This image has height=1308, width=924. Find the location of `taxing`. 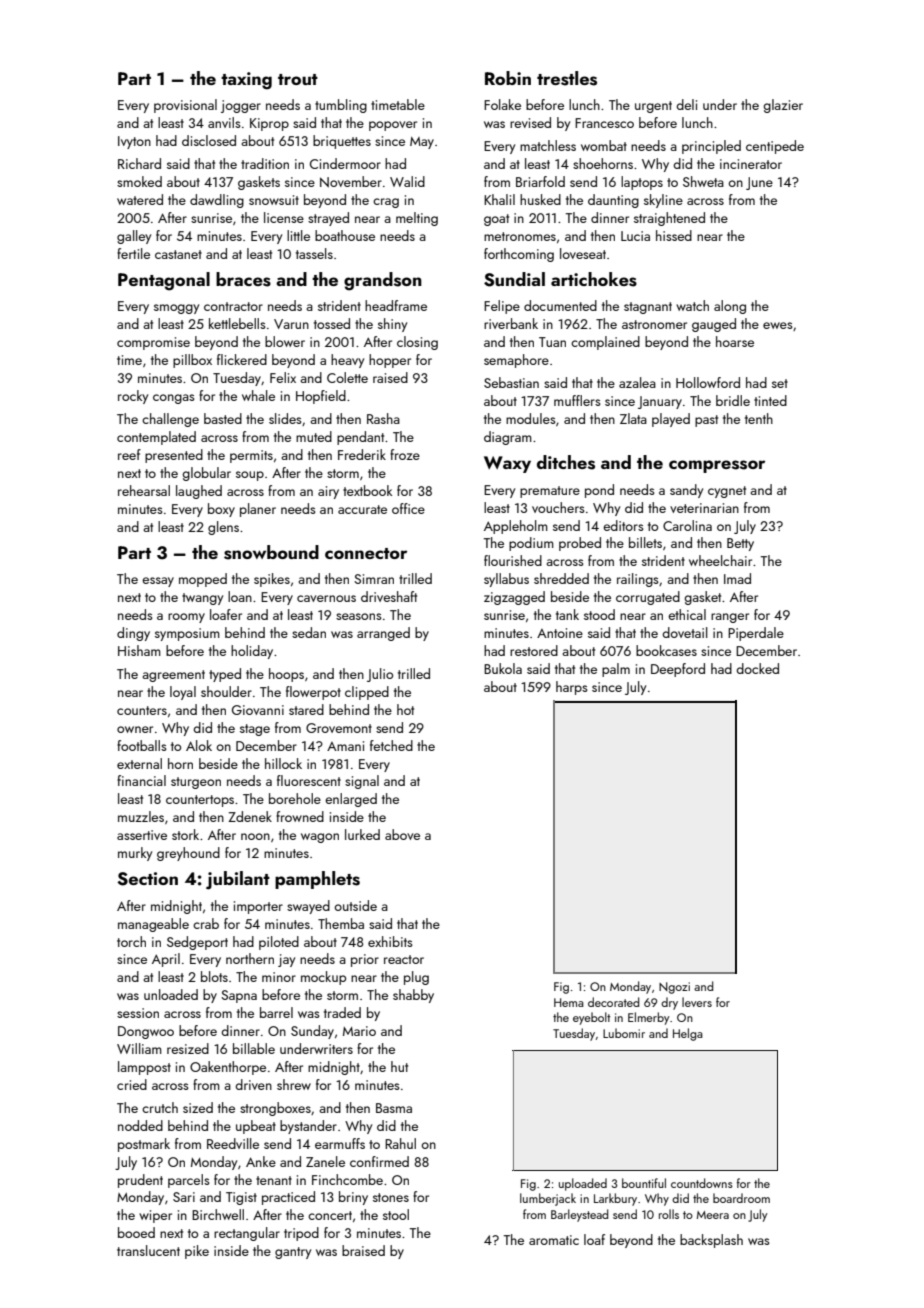

taxing is located at coordinates (246, 81).
